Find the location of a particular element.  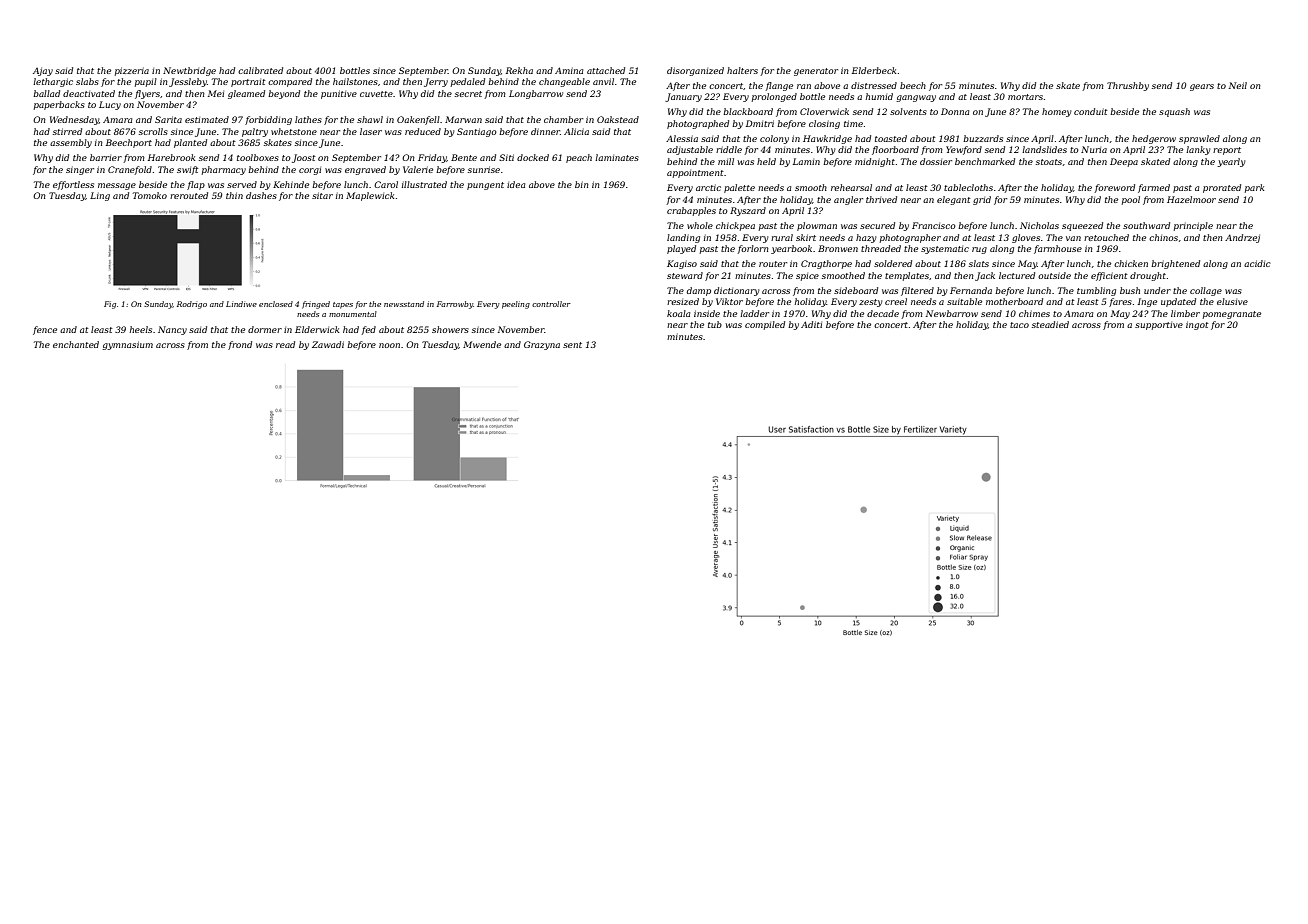

planted is located at coordinates (190, 143).
